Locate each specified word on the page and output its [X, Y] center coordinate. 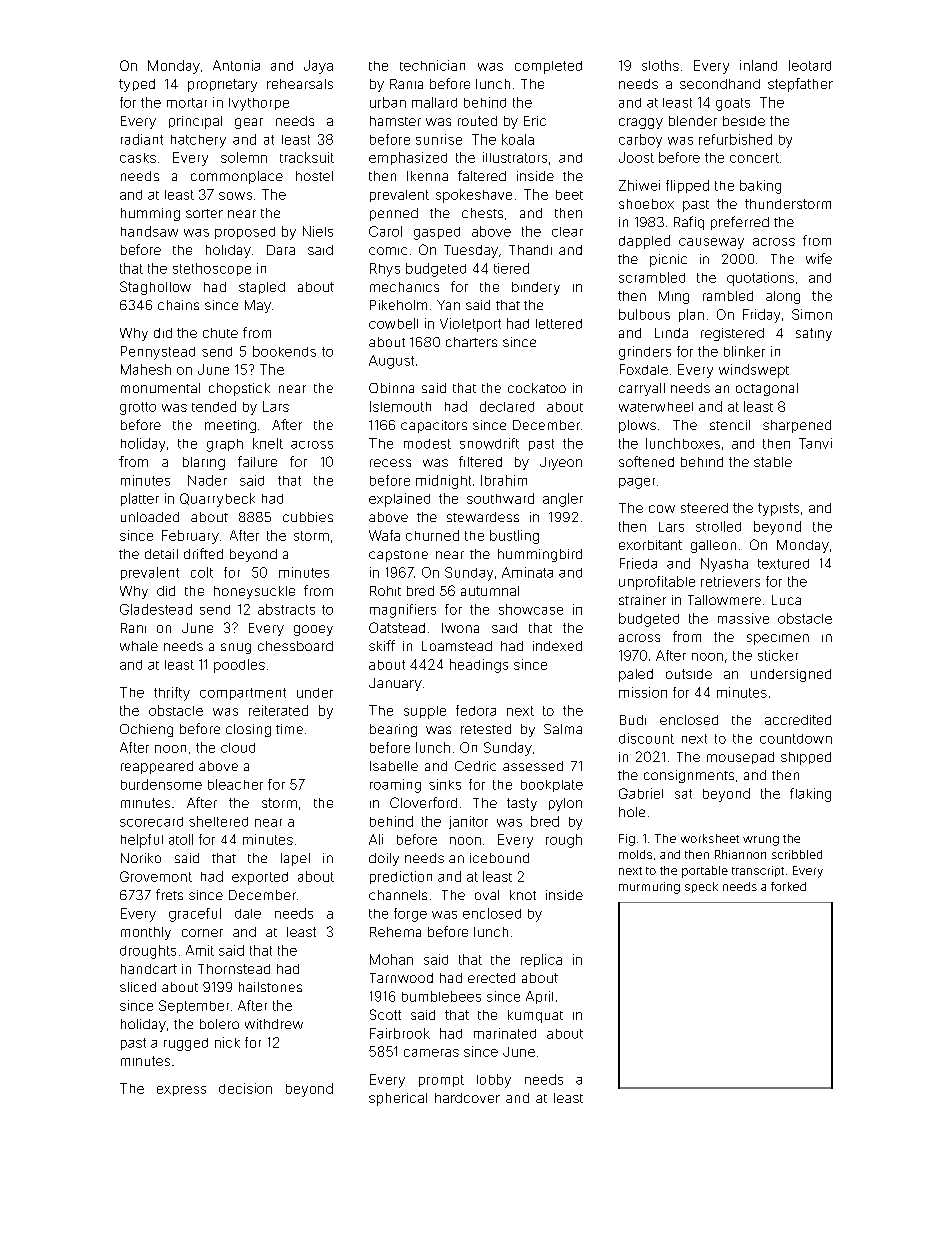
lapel [295, 859]
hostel [314, 176]
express [181, 1091]
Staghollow [155, 288]
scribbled [797, 854]
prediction [401, 877]
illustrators [515, 157]
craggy [641, 123]
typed [137, 85]
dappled [644, 242]
